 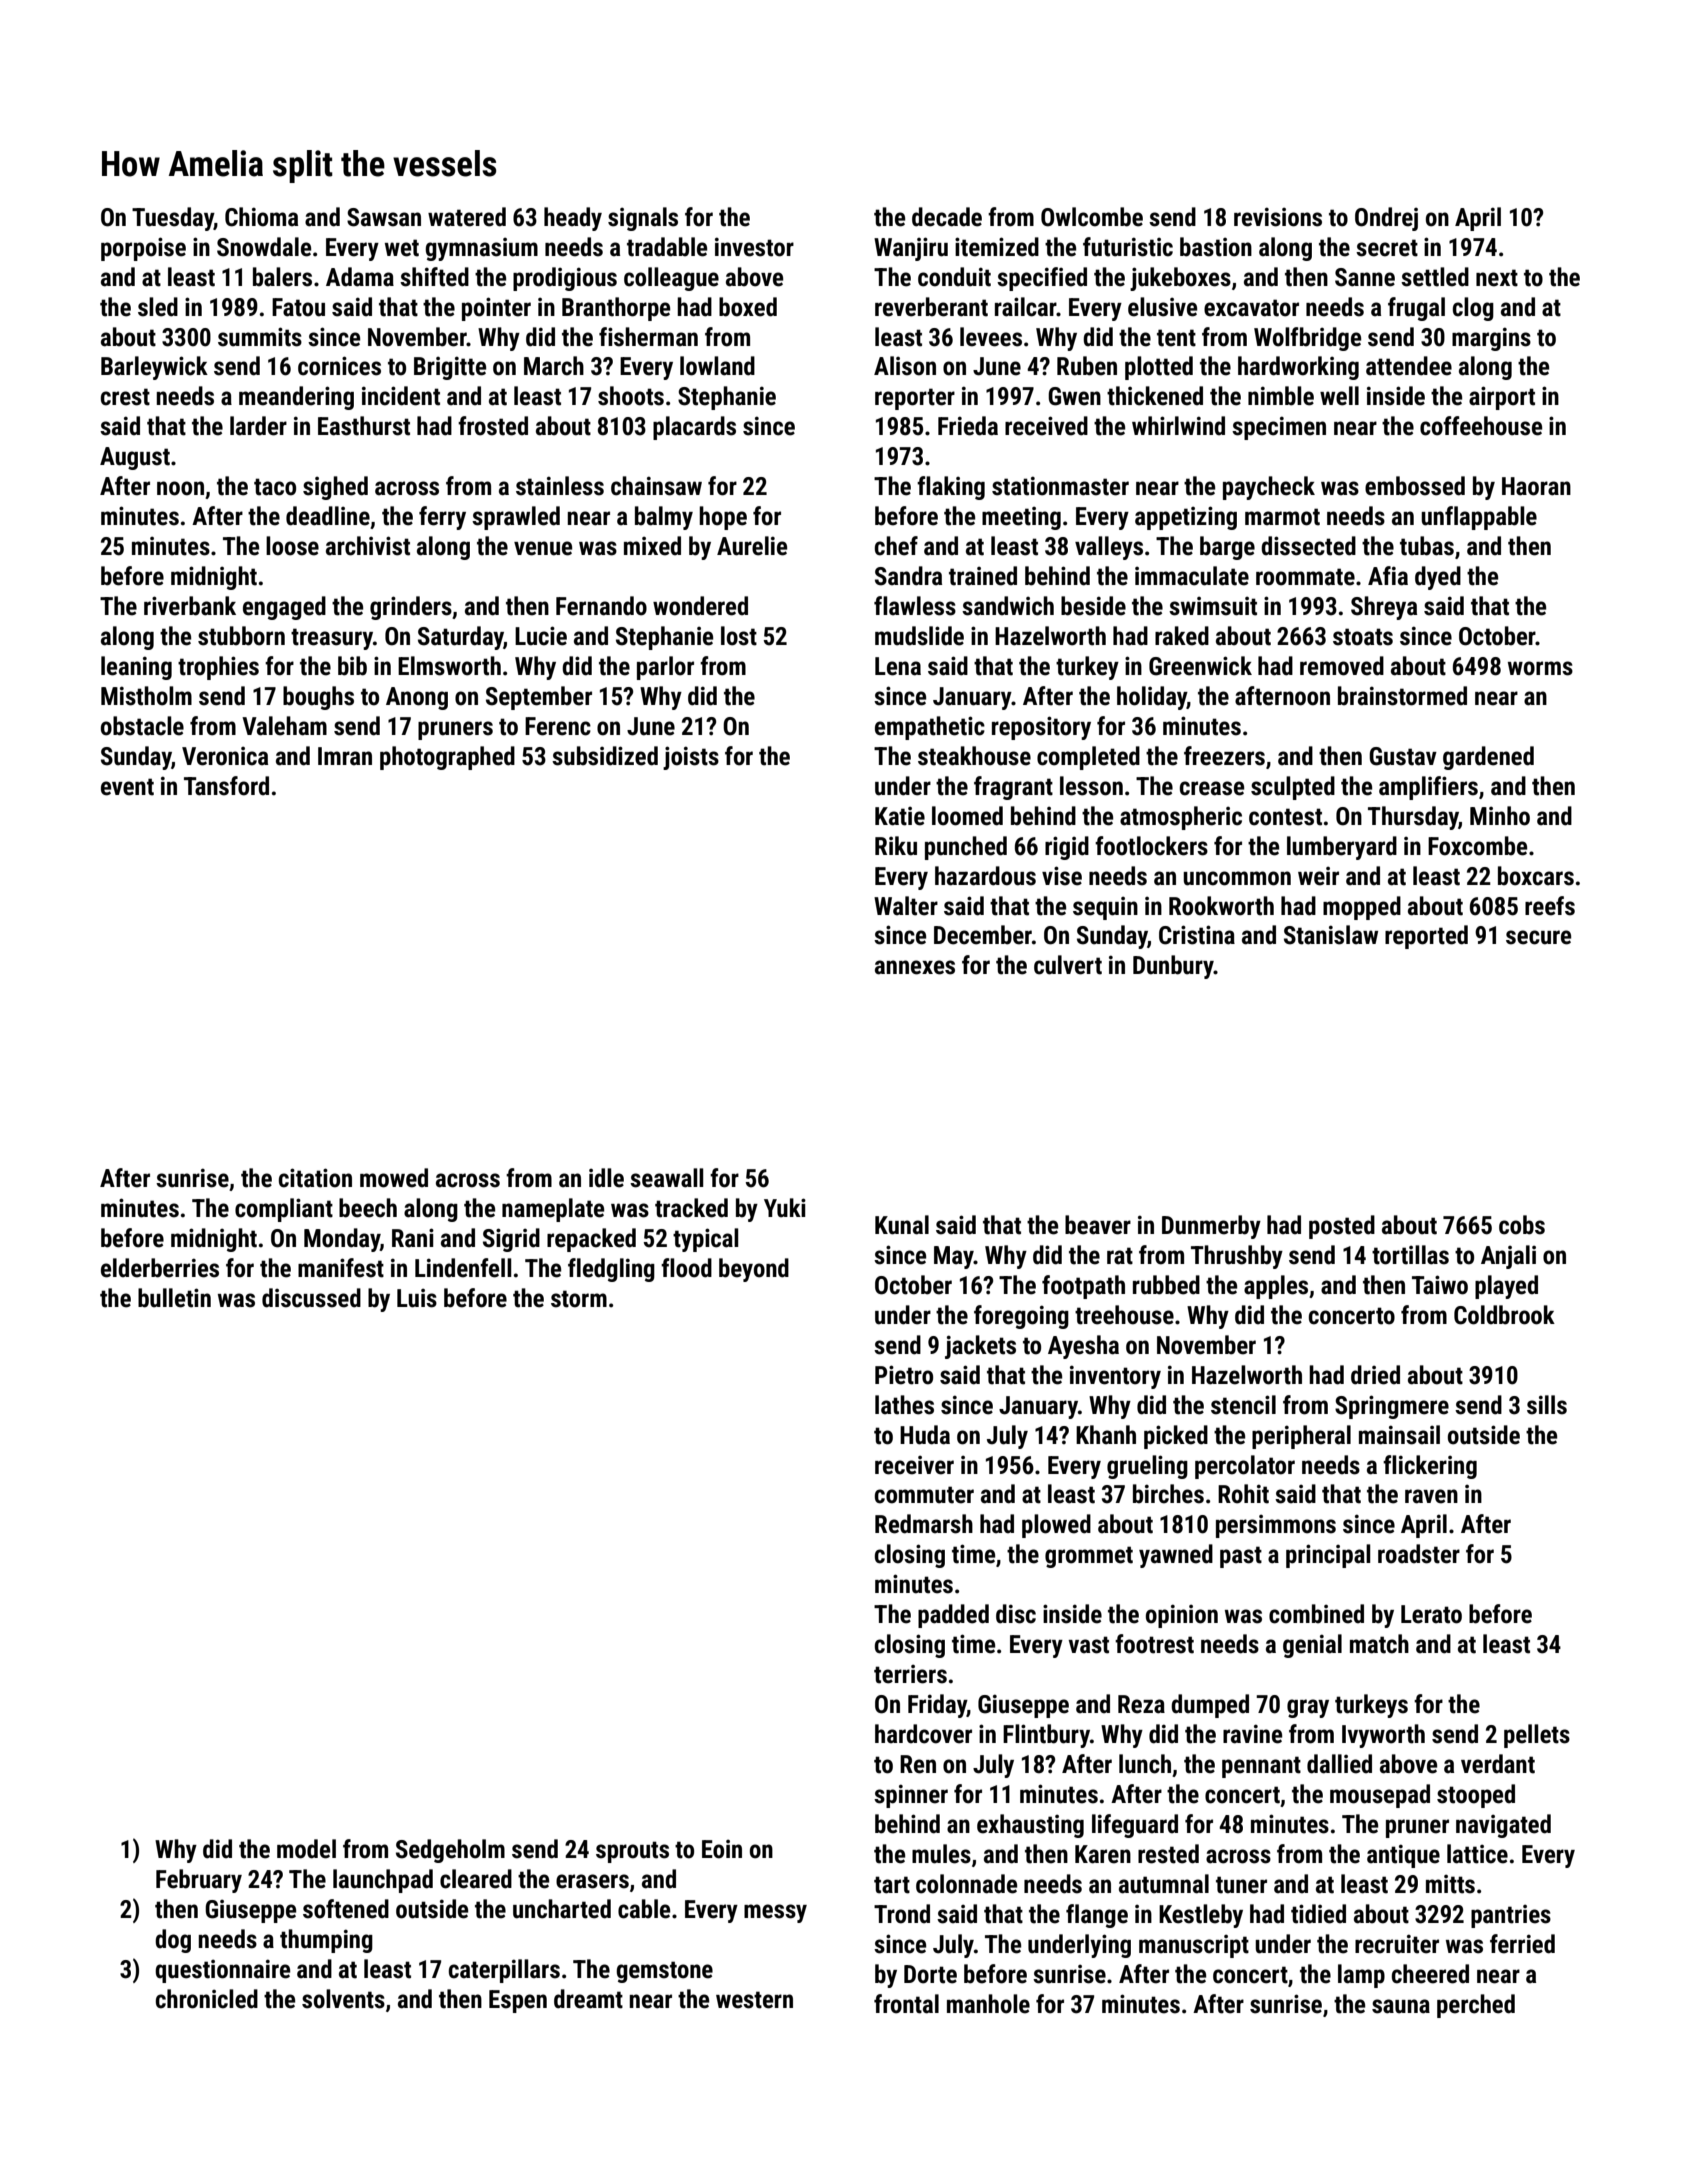 What do you see at coordinates (1308, 546) in the screenshot?
I see `dissected` at bounding box center [1308, 546].
